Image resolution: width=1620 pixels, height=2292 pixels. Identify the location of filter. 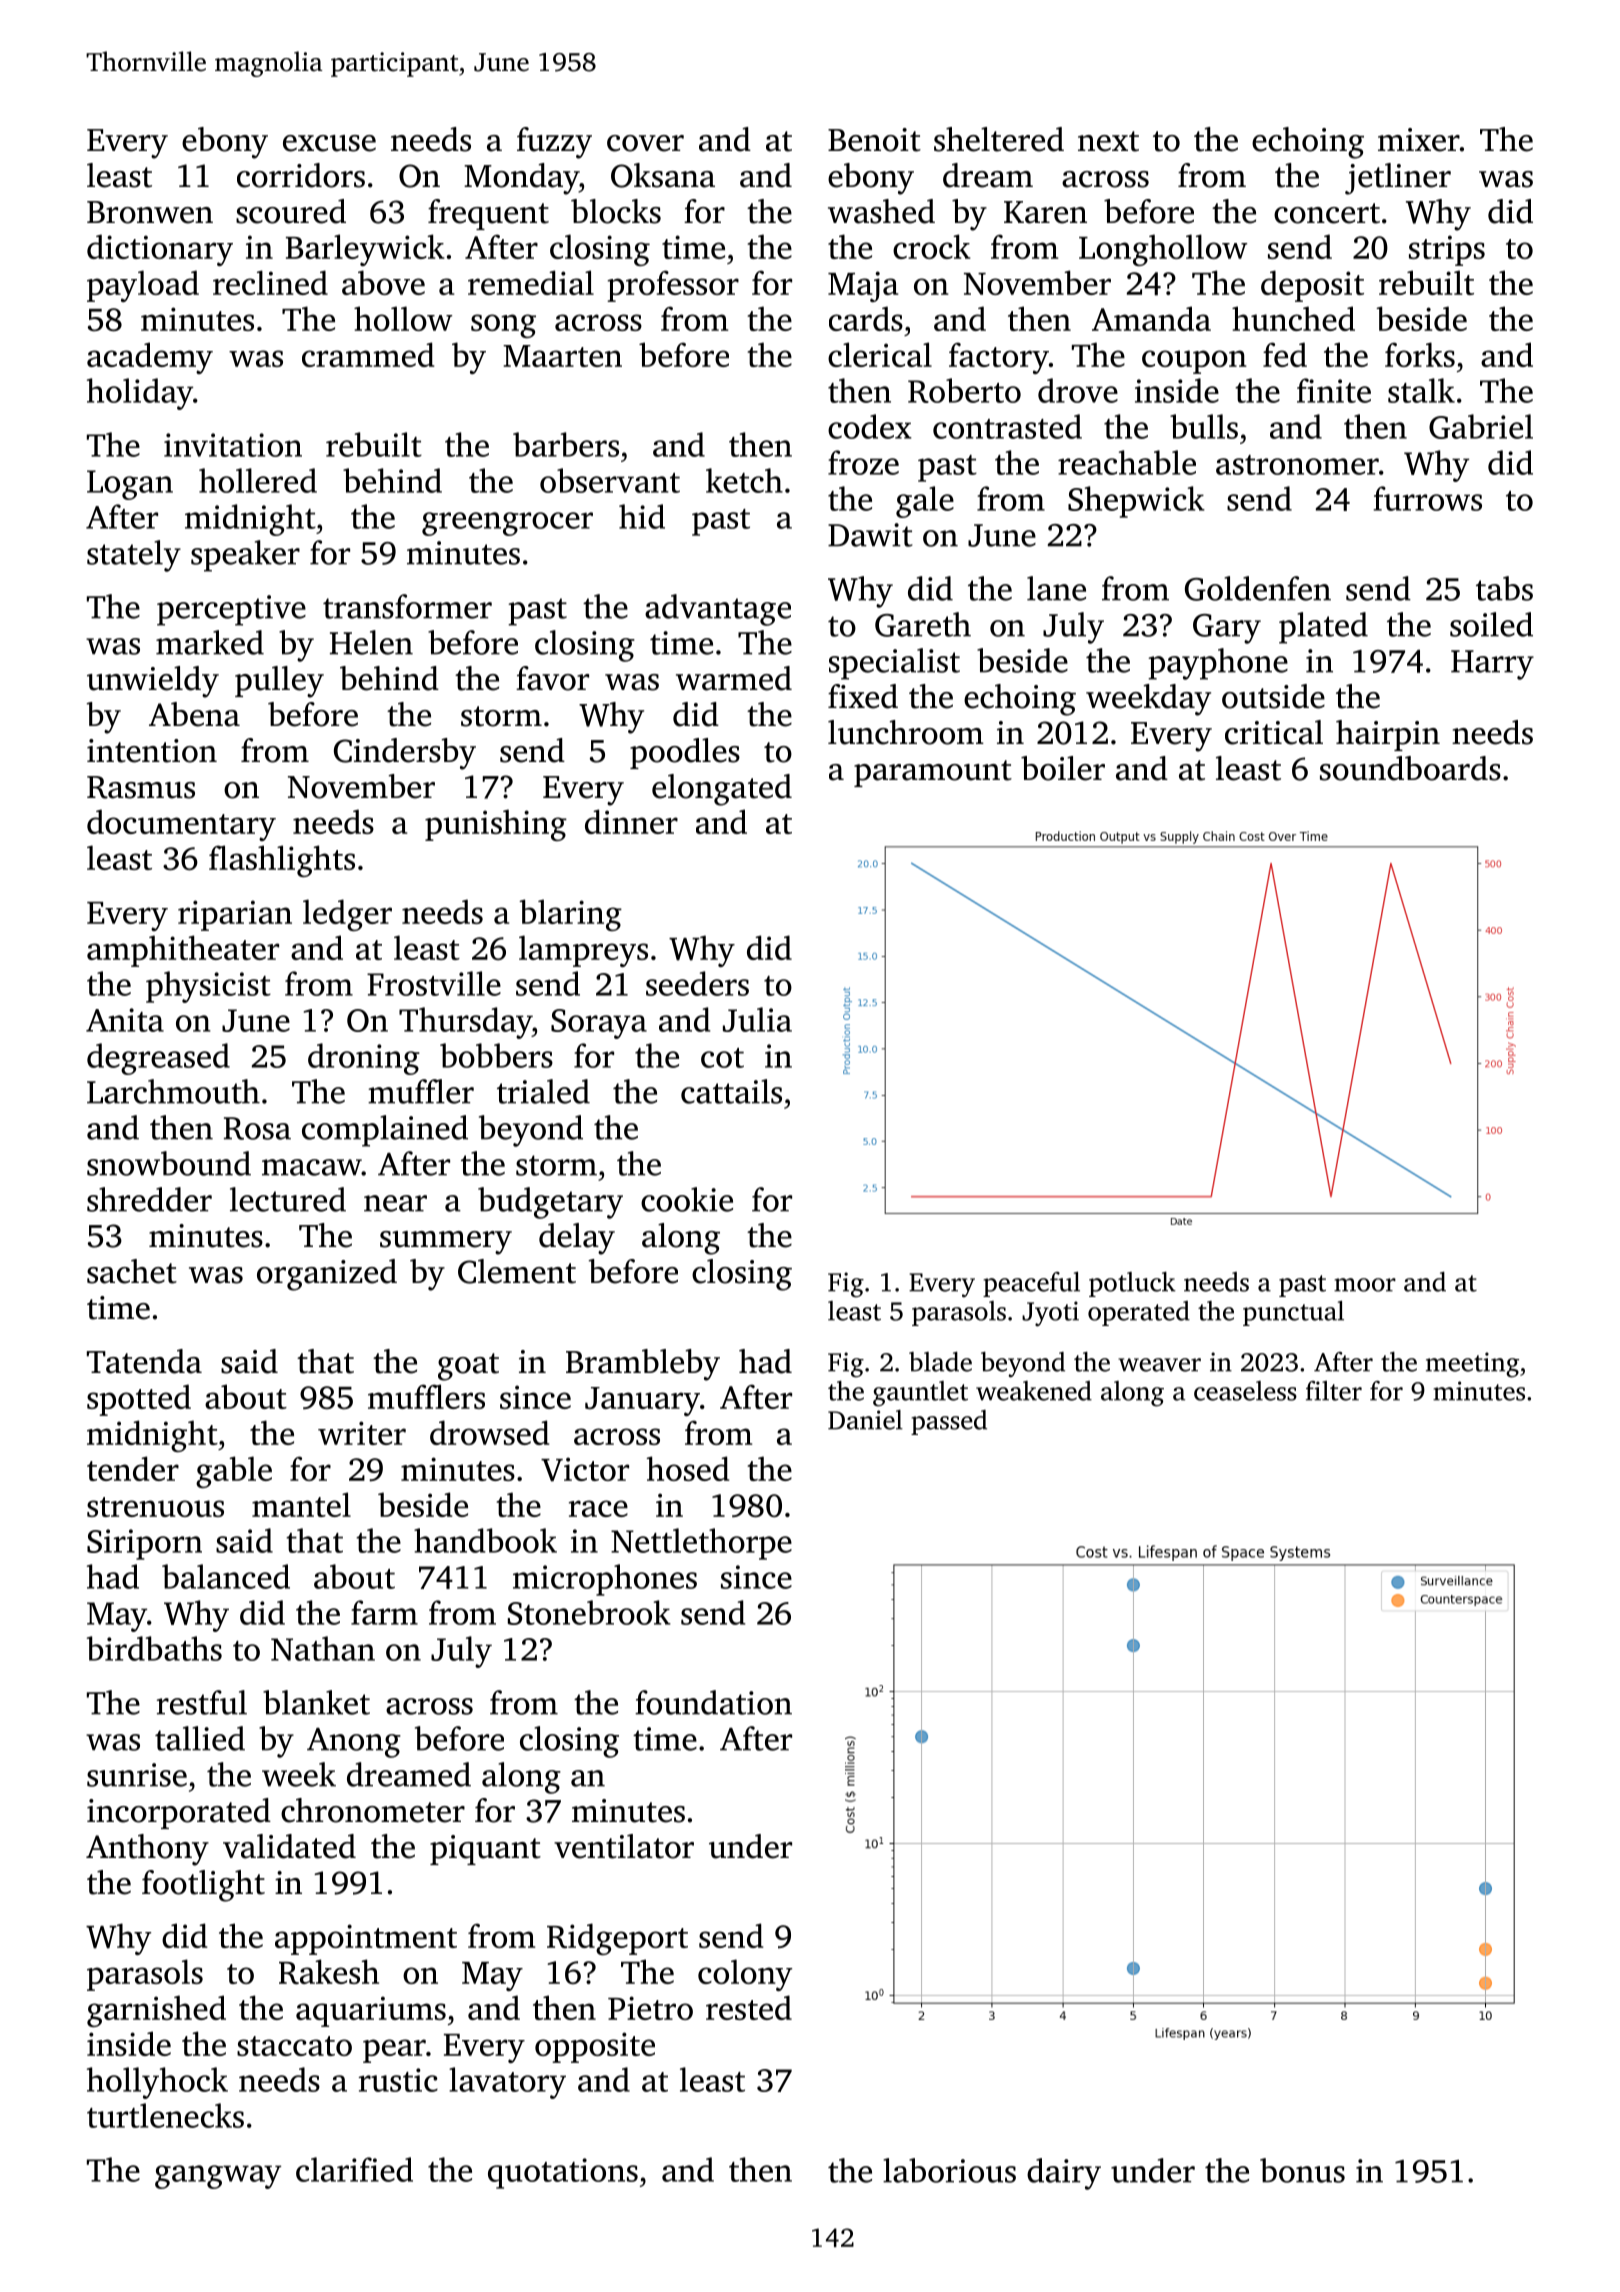
(1334, 1391).
